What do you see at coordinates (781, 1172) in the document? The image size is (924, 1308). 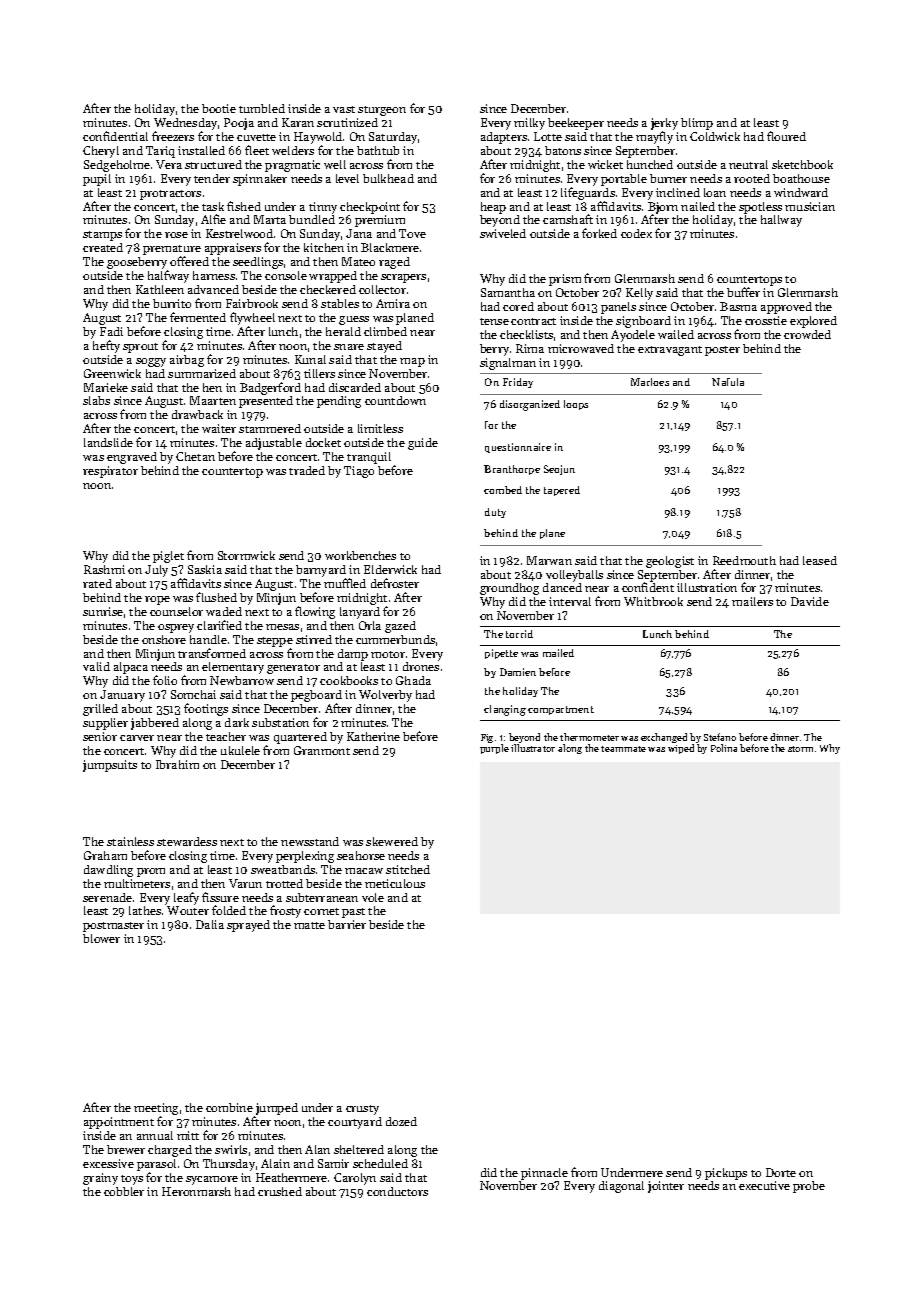 I see `Dorte` at bounding box center [781, 1172].
